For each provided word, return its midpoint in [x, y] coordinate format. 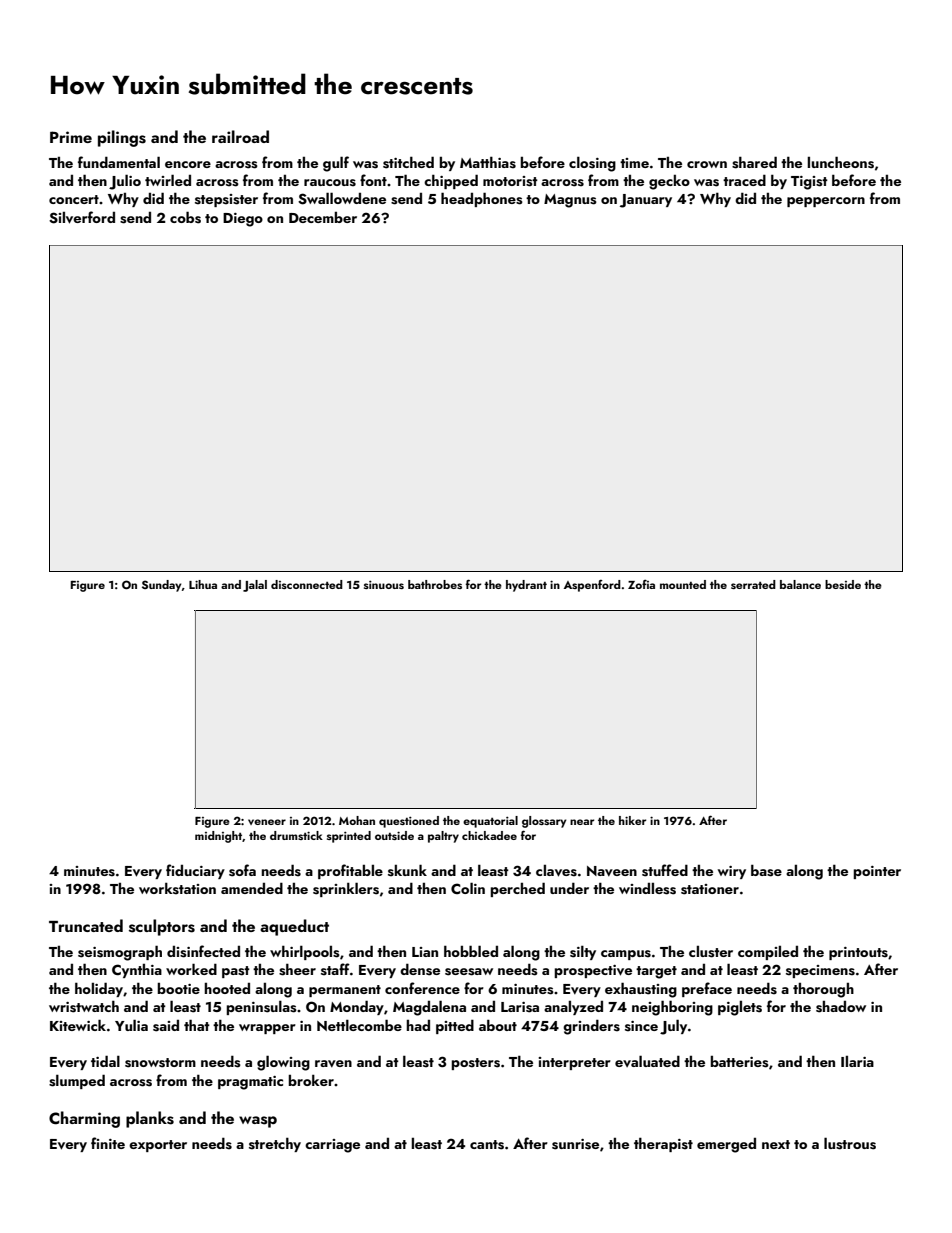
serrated [753, 584]
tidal [105, 1061]
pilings [122, 138]
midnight [218, 837]
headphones [482, 199]
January [646, 201]
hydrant [526, 586]
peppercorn [826, 202]
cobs [185, 217]
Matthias [488, 162]
